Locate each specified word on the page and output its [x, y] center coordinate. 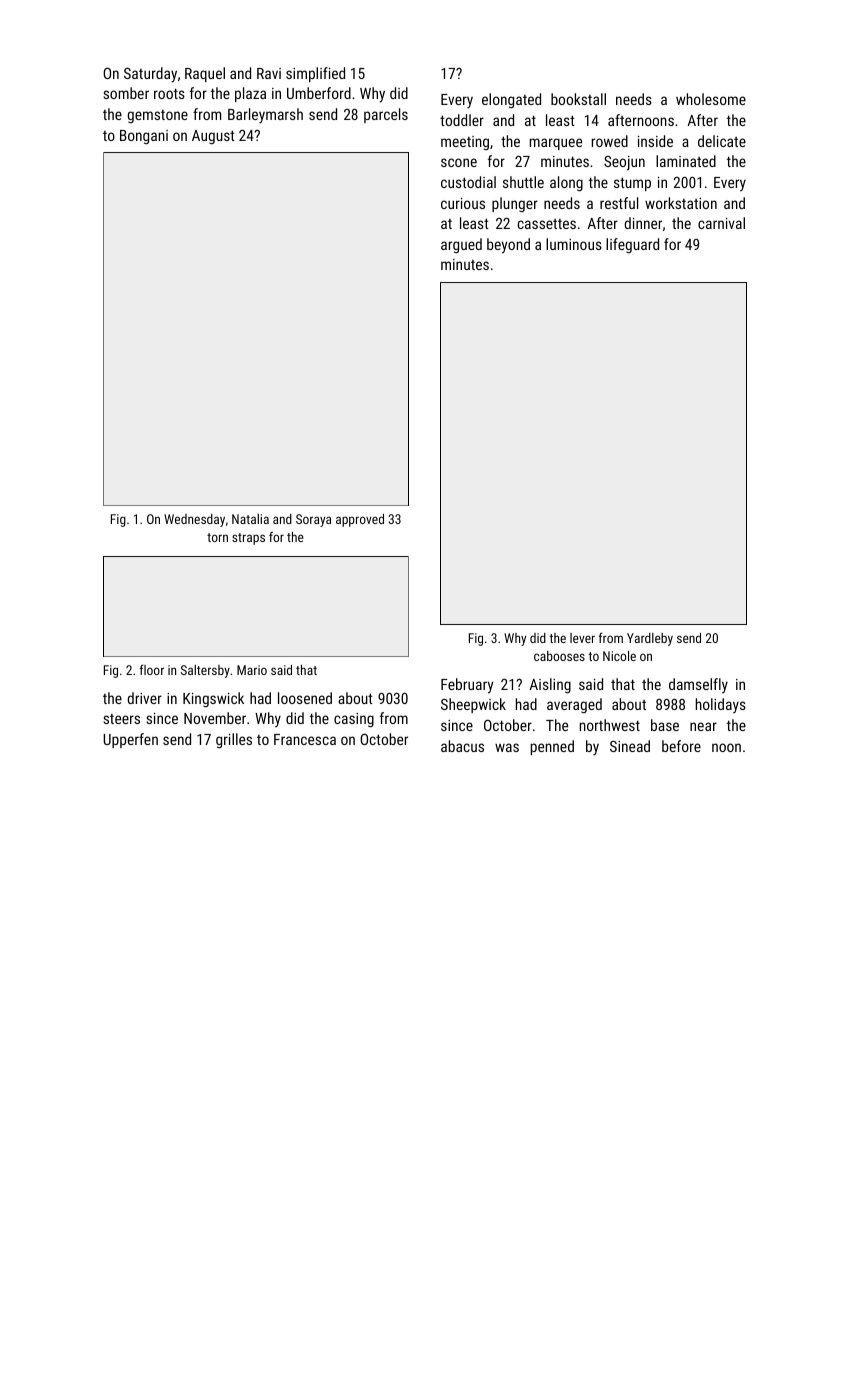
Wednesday [194, 520]
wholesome [711, 99]
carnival [721, 223]
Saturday [150, 75]
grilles [234, 740]
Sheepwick [473, 705]
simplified [315, 74]
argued [461, 245]
